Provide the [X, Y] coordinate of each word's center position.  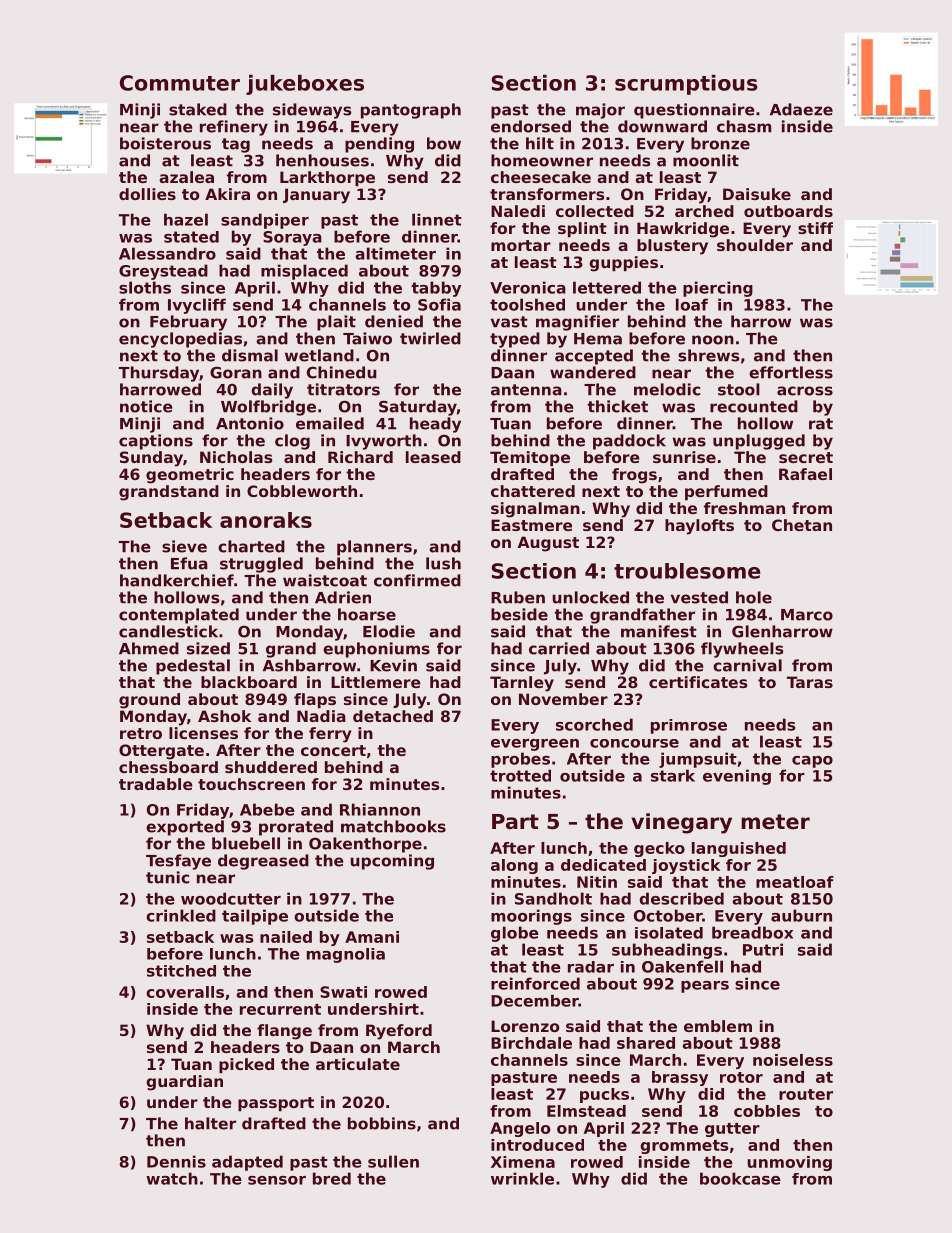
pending [379, 145]
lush [443, 563]
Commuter [180, 83]
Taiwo [367, 338]
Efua [189, 563]
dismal [250, 355]
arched [704, 211]
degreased [263, 862]
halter [210, 1123]
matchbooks [393, 826]
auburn [801, 915]
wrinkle [522, 1178]
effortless [791, 372]
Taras [810, 682]
